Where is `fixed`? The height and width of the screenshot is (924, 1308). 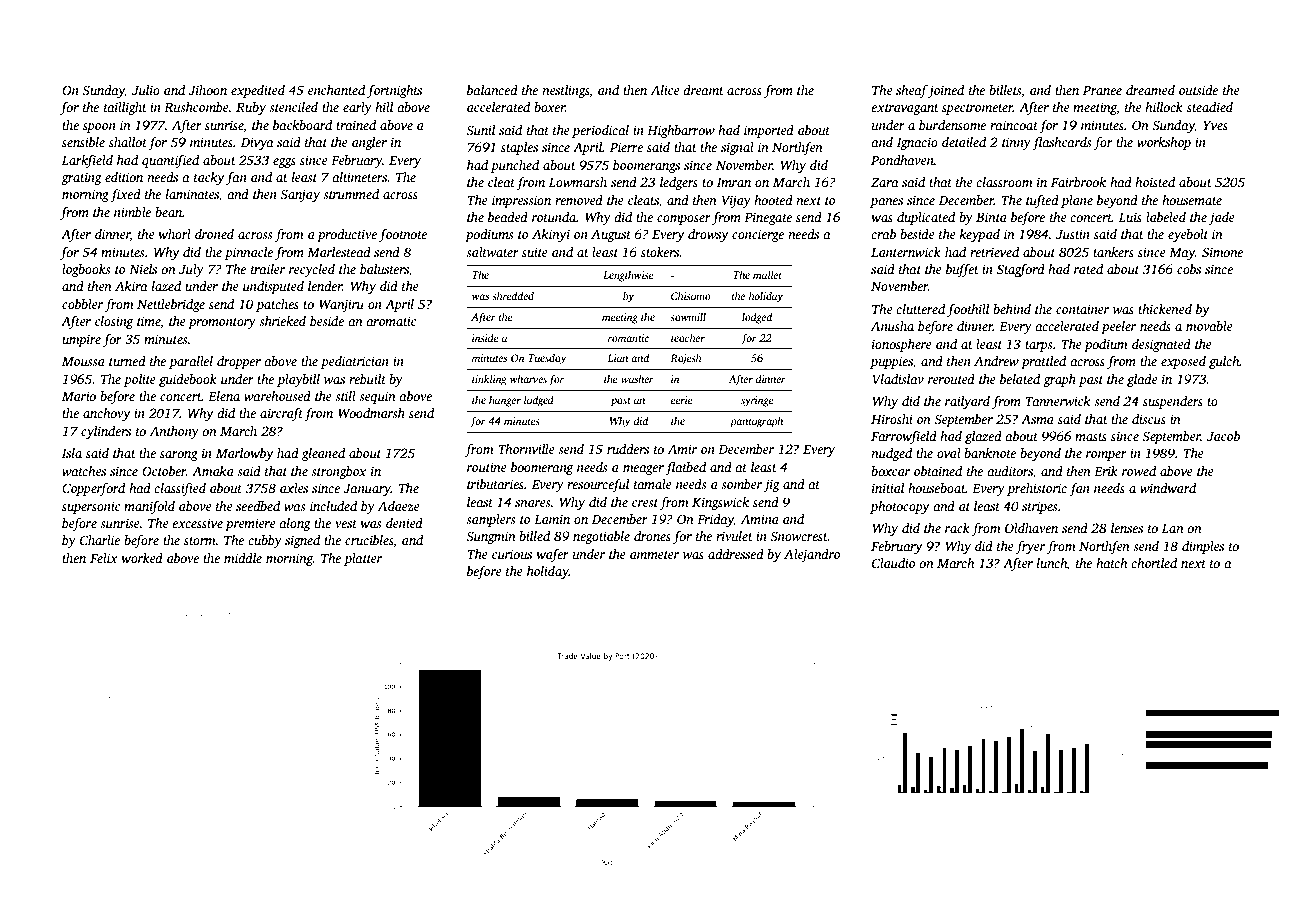
fixed is located at coordinates (125, 195).
